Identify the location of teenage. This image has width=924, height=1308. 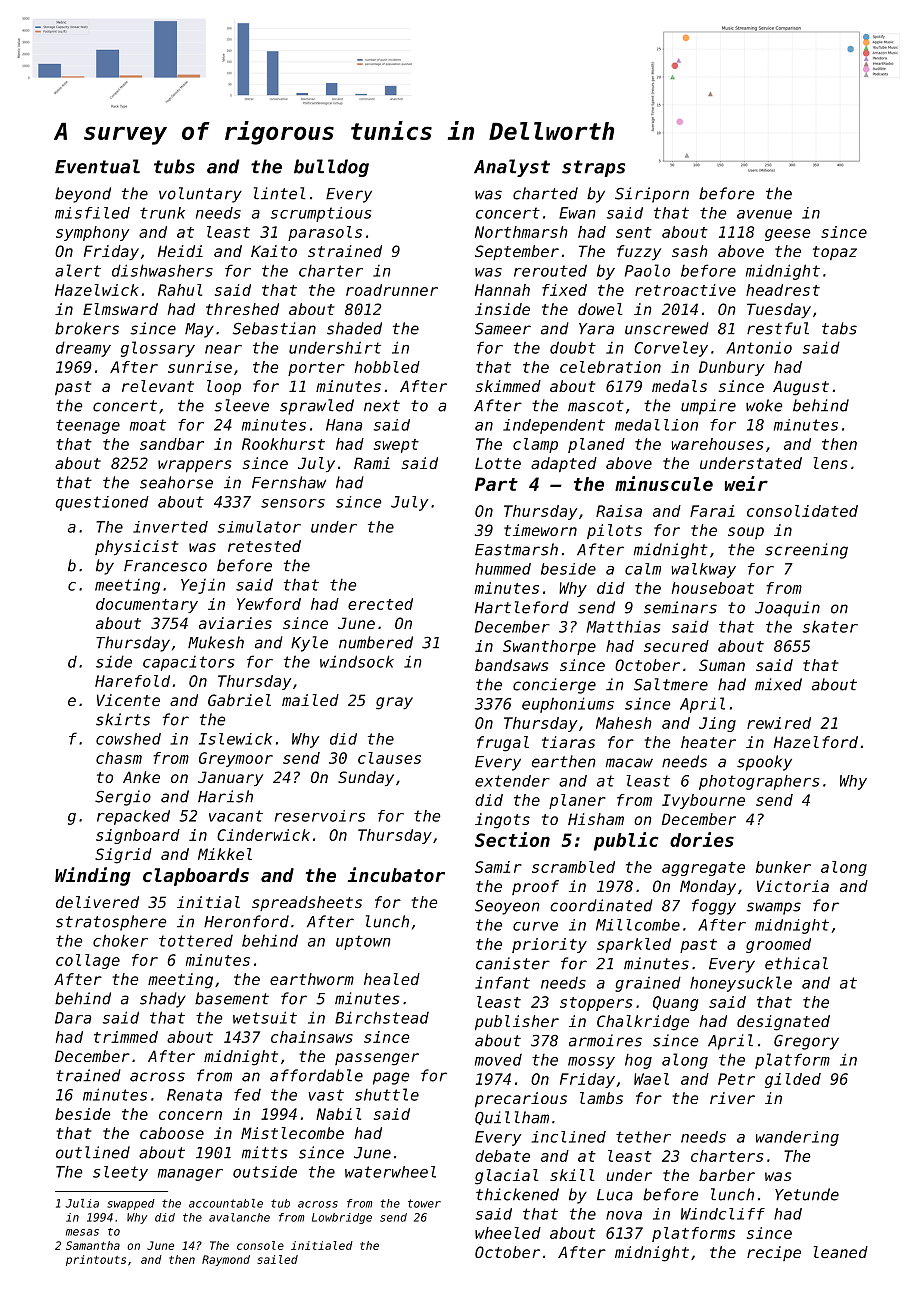
(88, 426).
